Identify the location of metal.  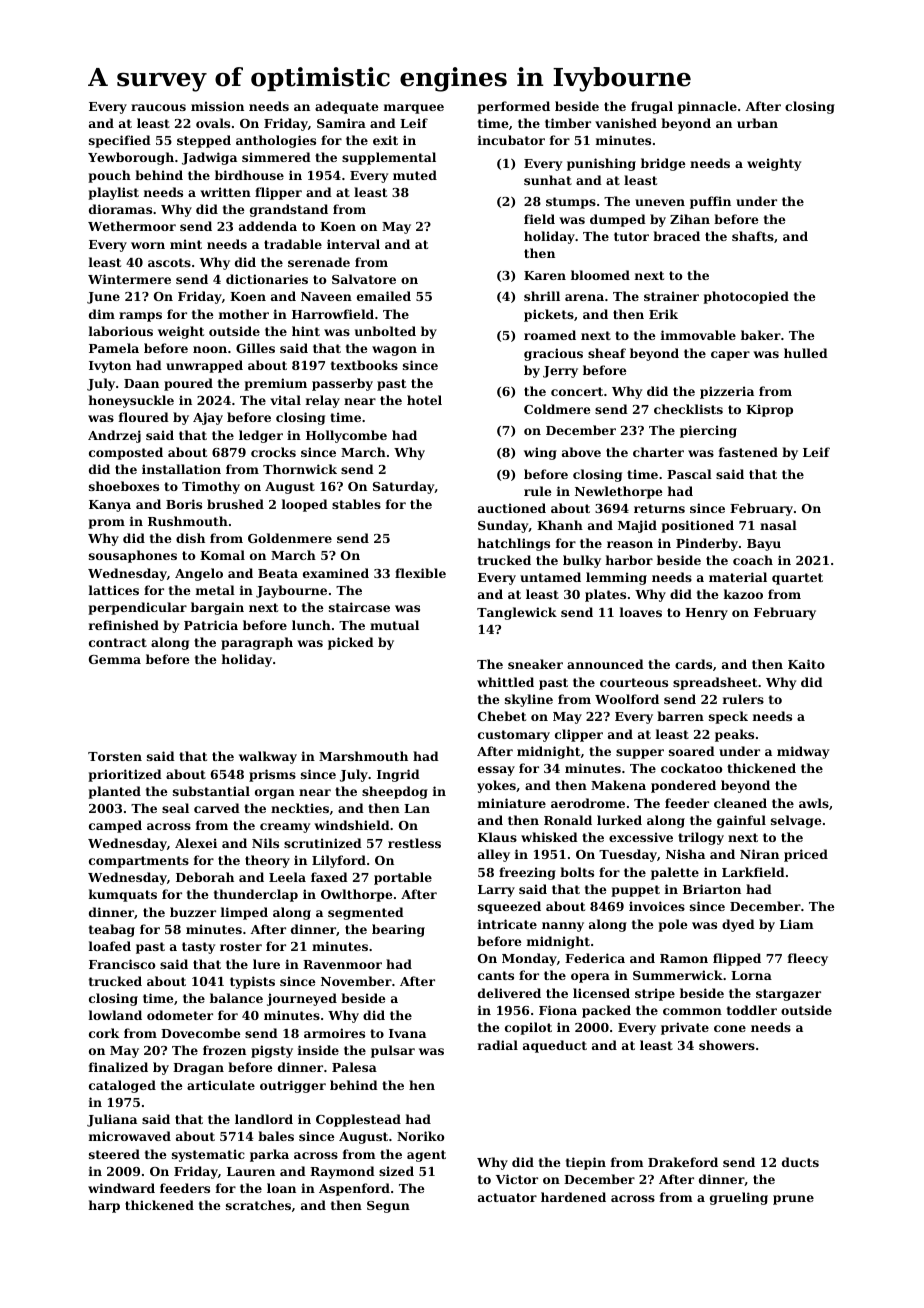
(215, 590).
